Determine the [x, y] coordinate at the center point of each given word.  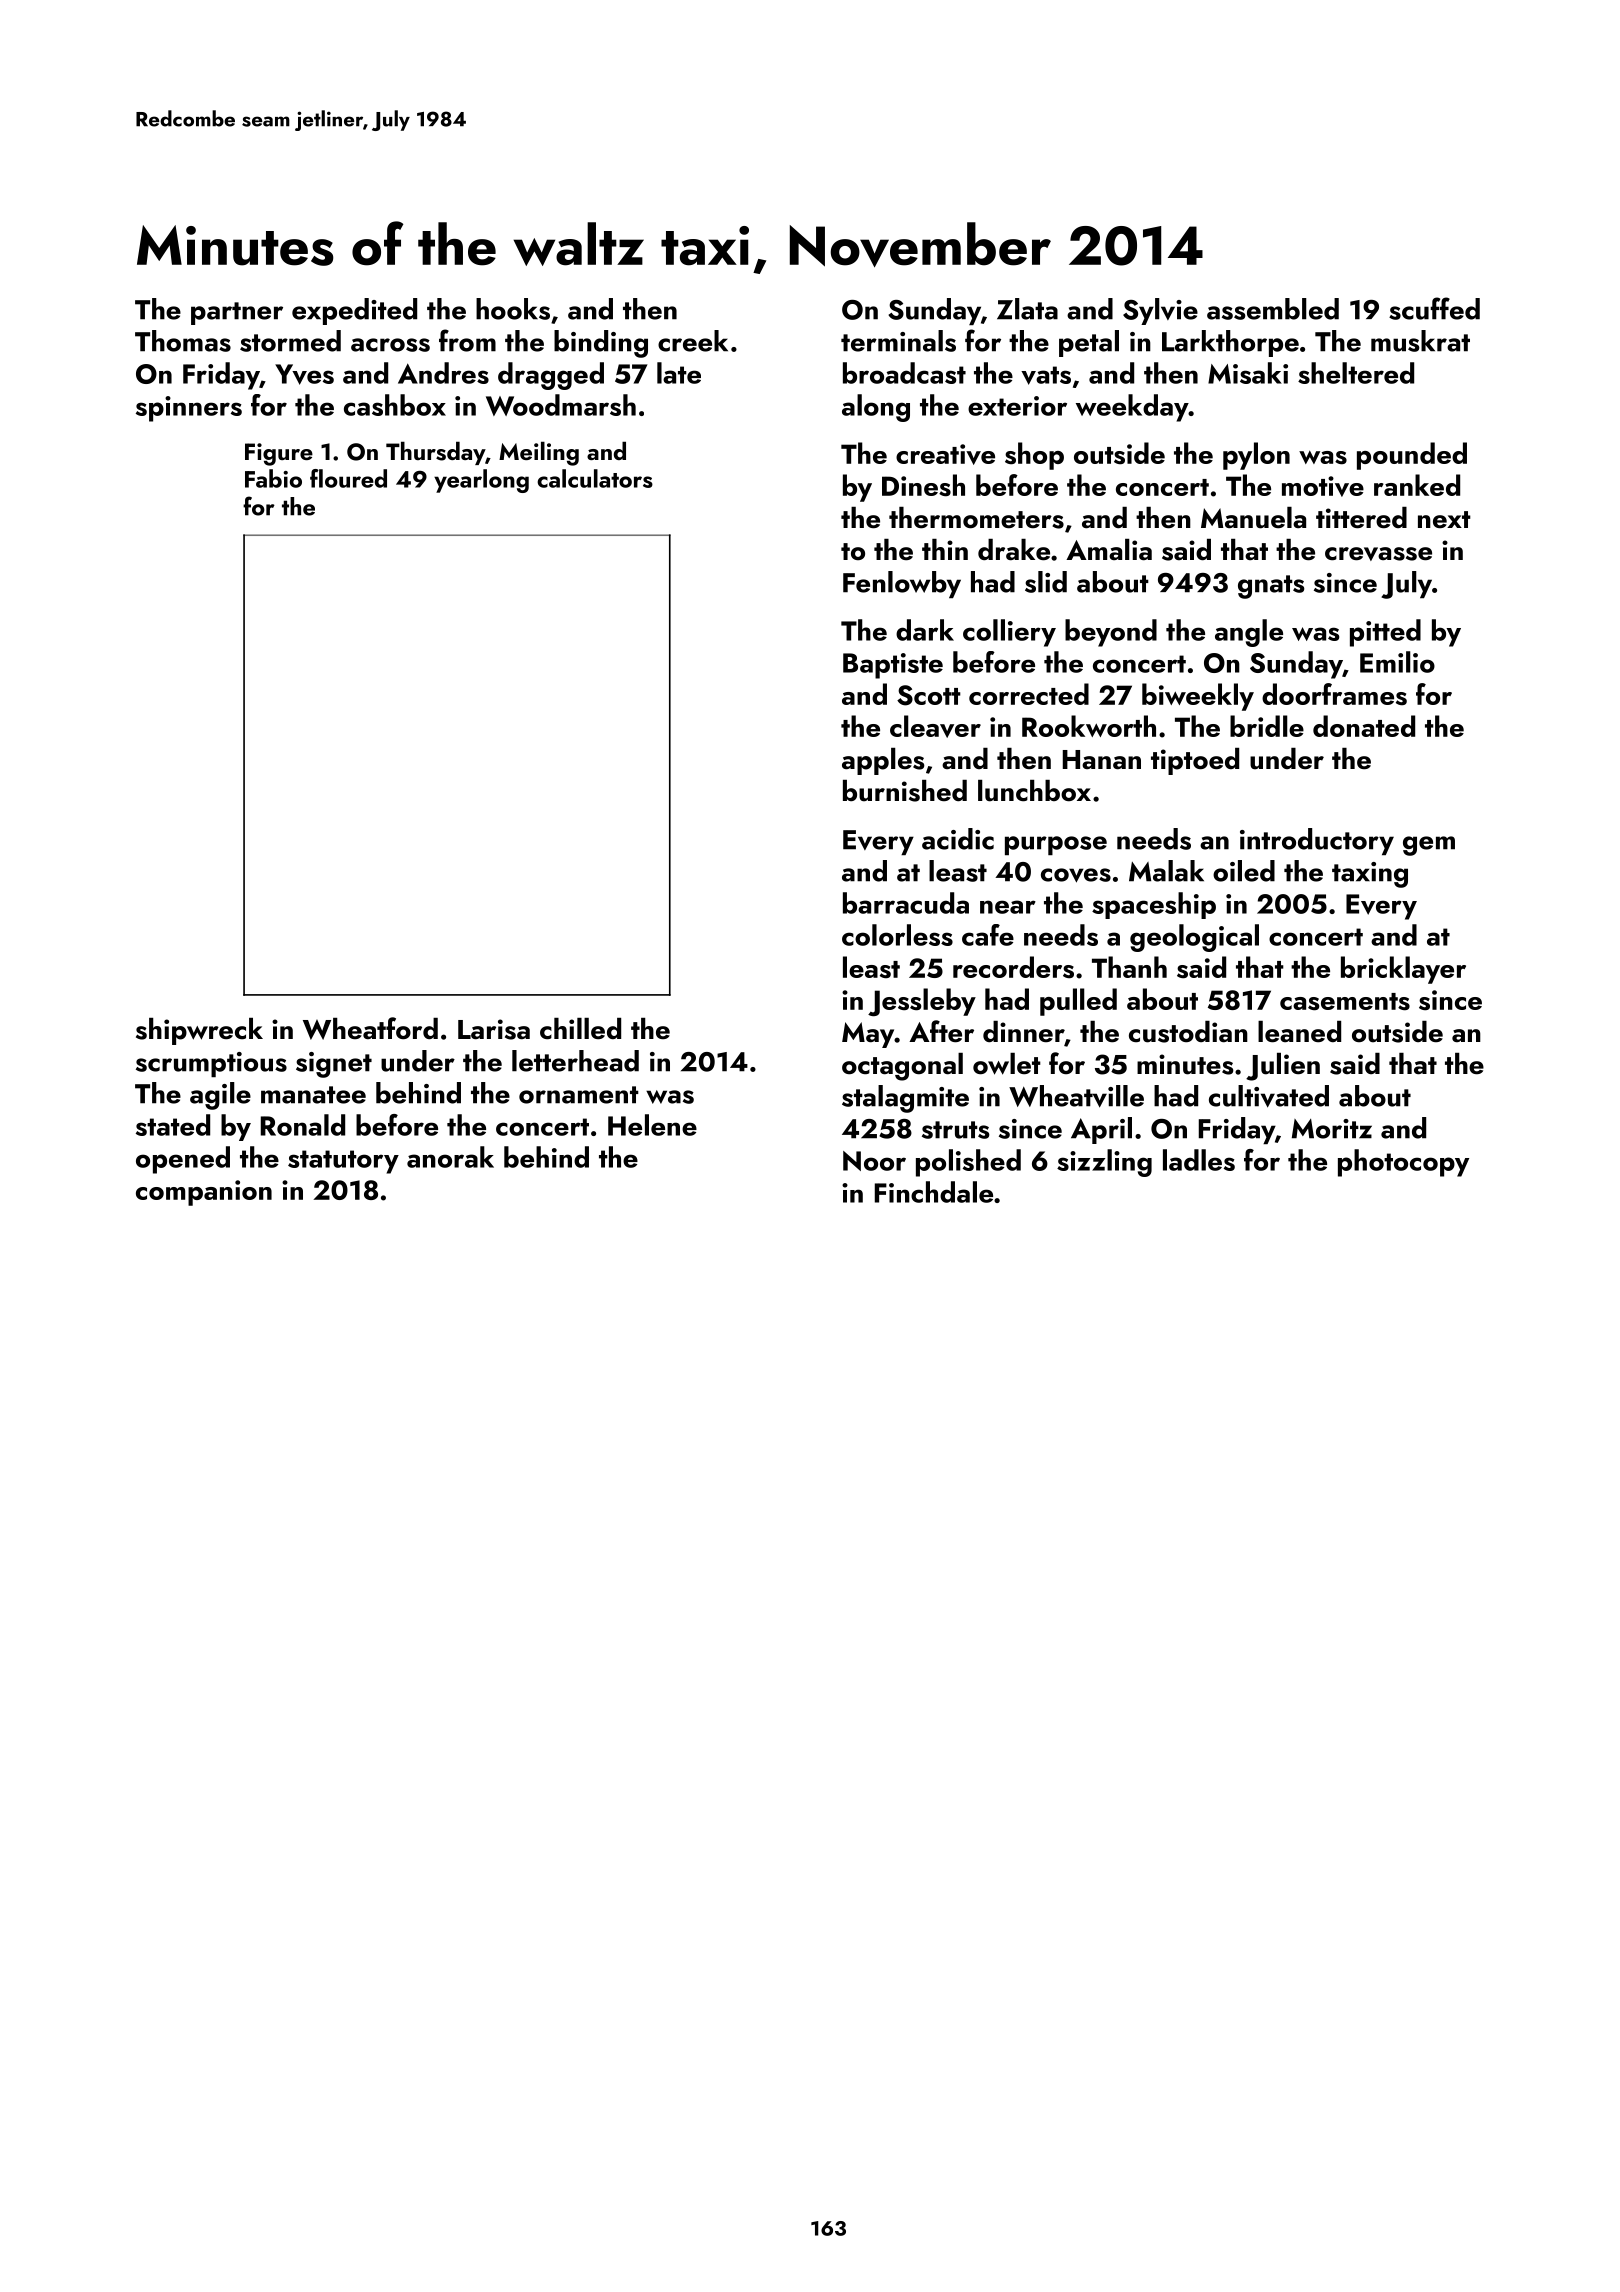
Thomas [183, 341]
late [679, 373]
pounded [1412, 456]
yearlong [481, 481]
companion [204, 1193]
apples [883, 761]
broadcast [904, 373]
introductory [1317, 841]
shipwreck [199, 1031]
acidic [958, 839]
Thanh [1129, 967]
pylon [1256, 456]
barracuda [906, 903]
